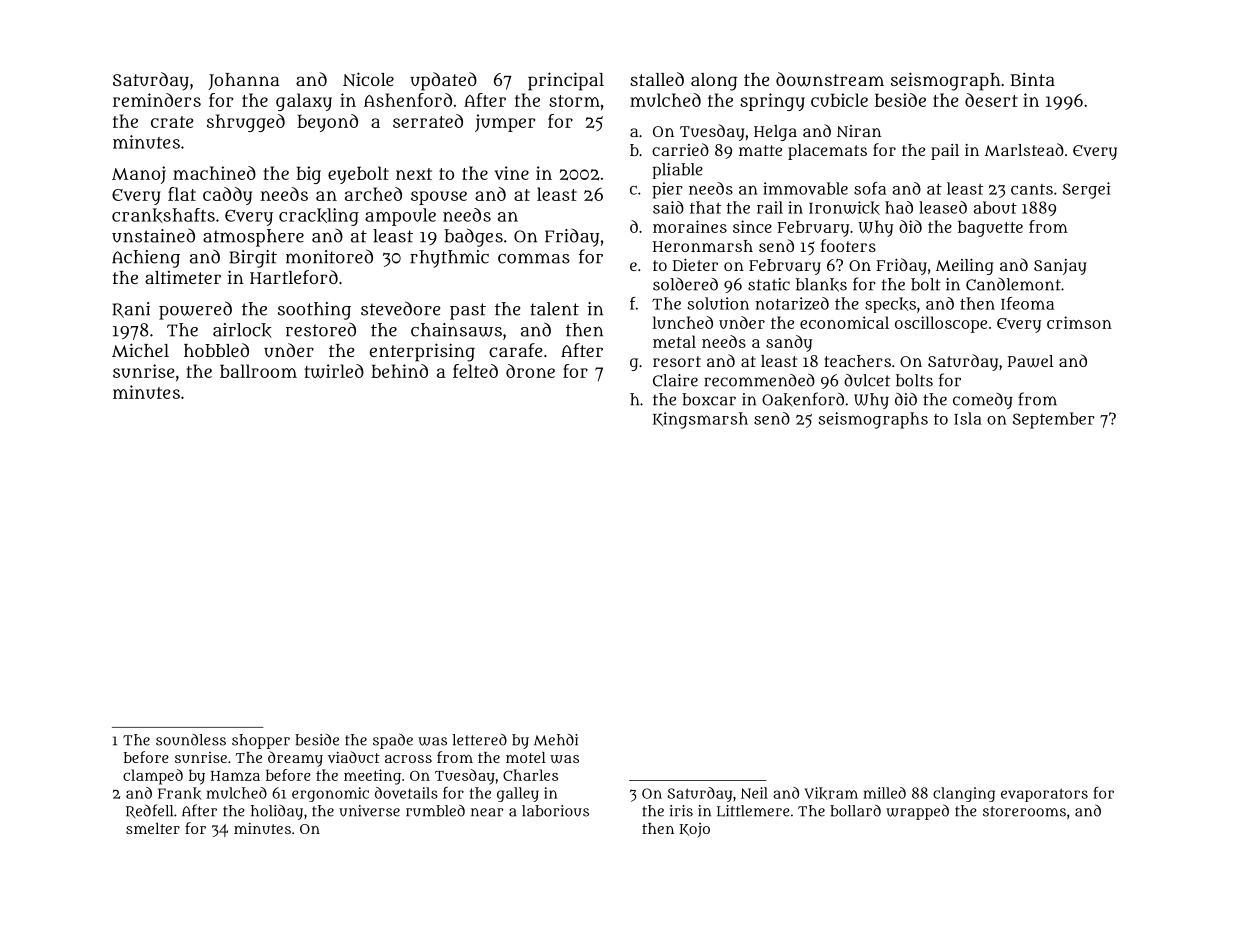  Describe the element at coordinates (1079, 322) in the screenshot. I see `crimson` at that location.
